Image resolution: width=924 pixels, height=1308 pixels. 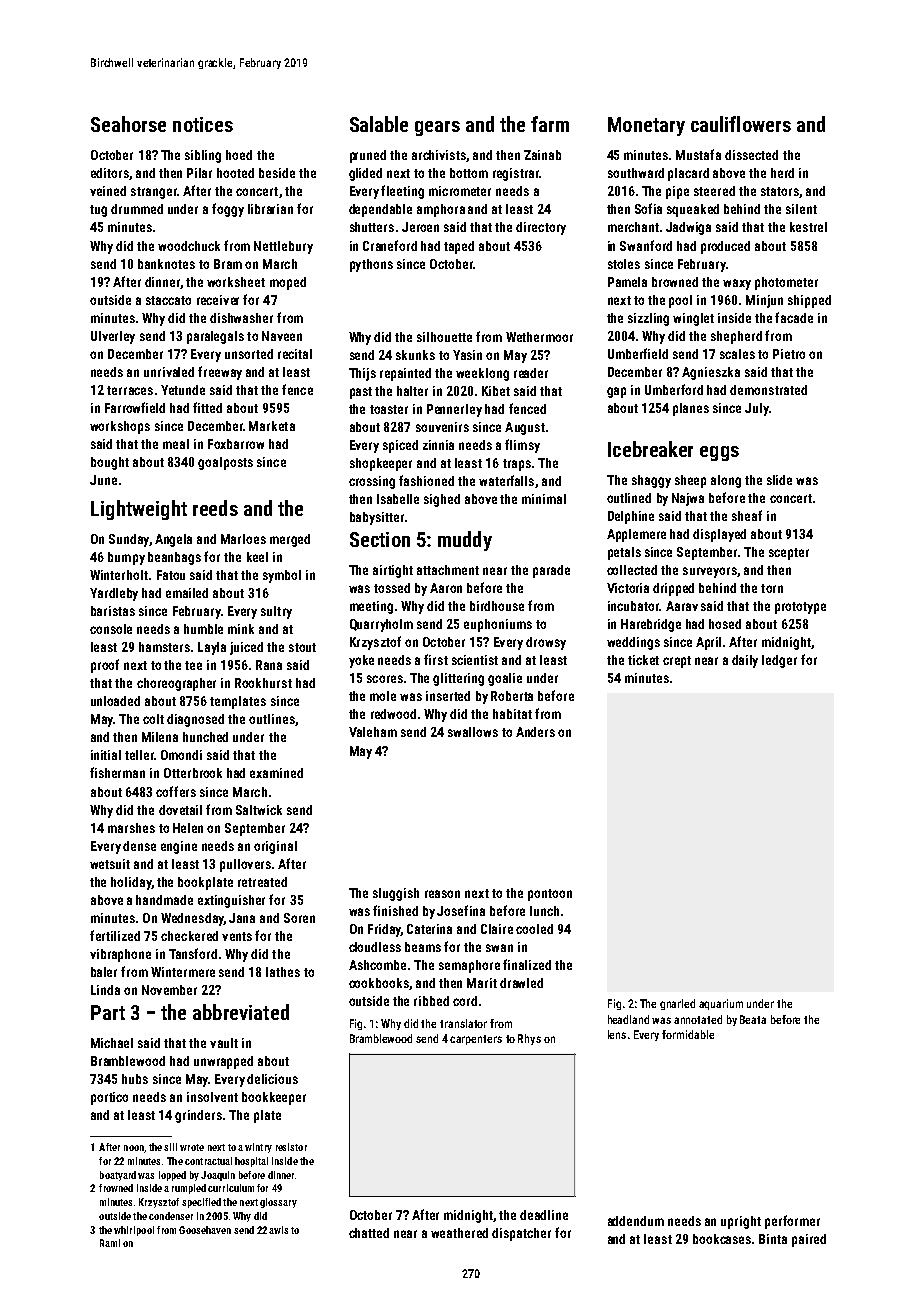 What do you see at coordinates (651, 481) in the image?
I see `shaggy` at bounding box center [651, 481].
